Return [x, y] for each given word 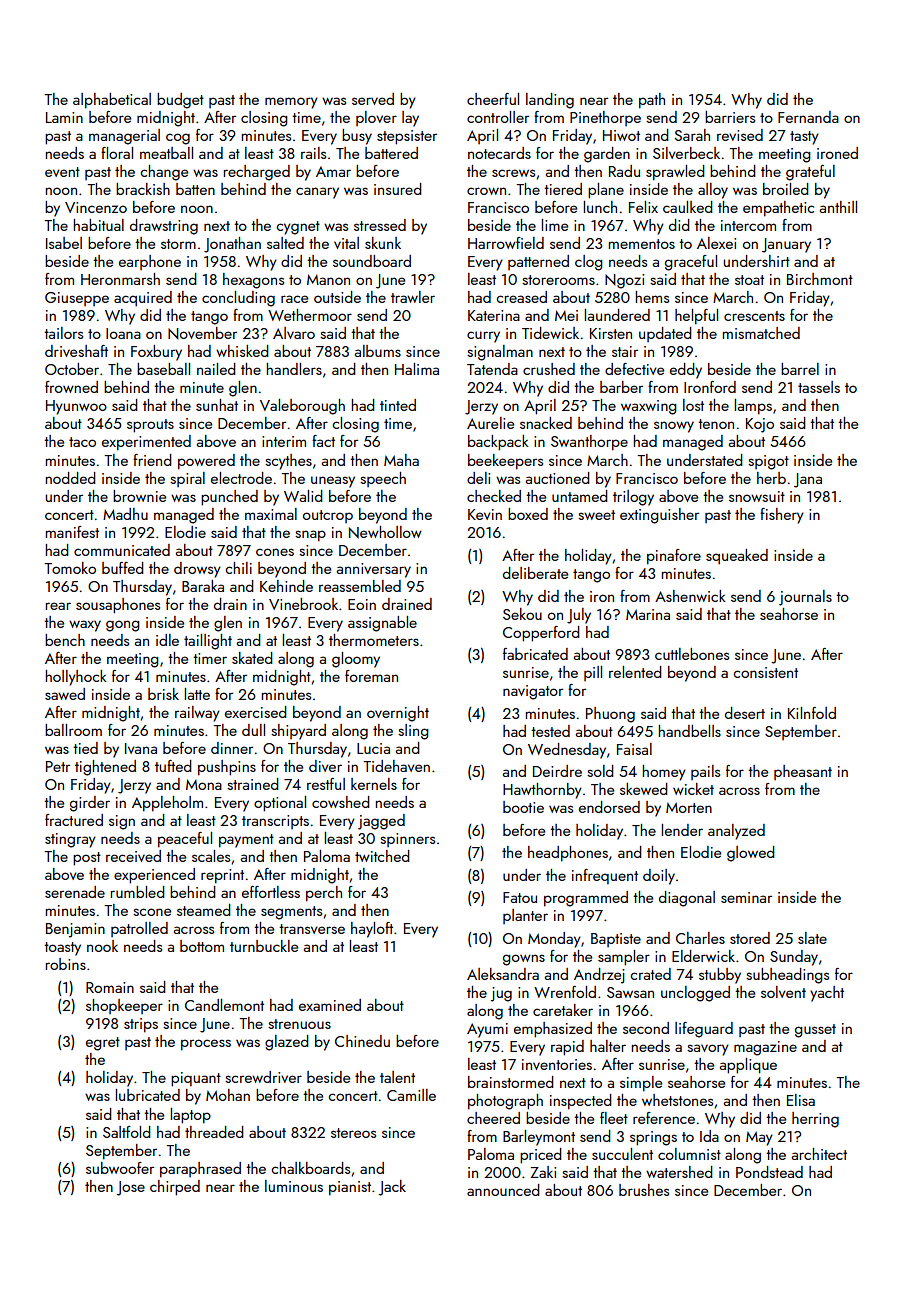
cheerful [493, 99]
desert [745, 713]
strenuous [299, 1024]
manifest [72, 532]
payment [246, 841]
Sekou [522, 614]
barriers [730, 117]
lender [682, 830]
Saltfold [127, 1132]
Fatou [520, 897]
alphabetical [112, 101]
